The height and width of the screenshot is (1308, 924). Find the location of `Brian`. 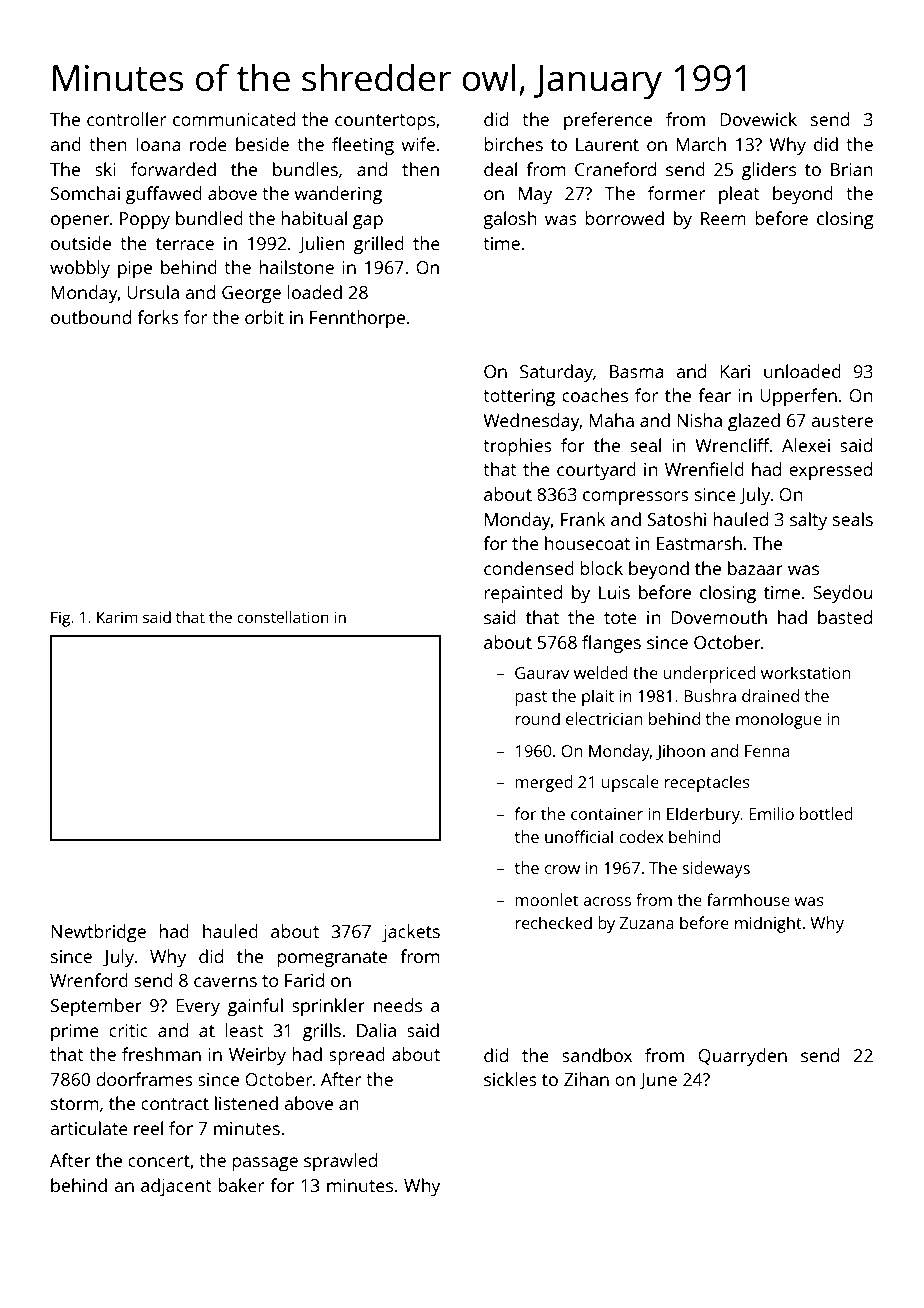

Brian is located at coordinates (852, 169).
